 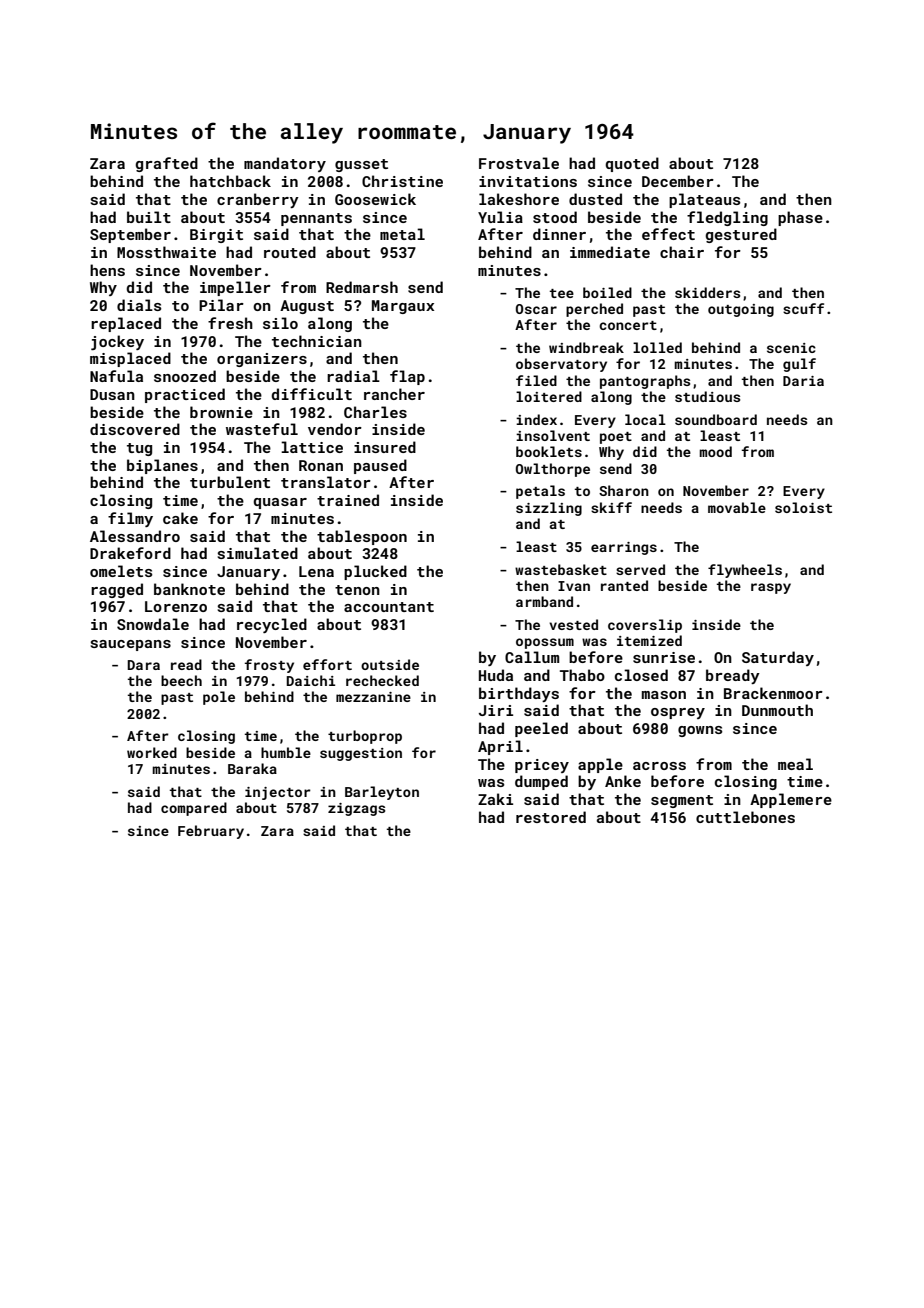 I want to click on skiff, so click(x=611, y=507).
